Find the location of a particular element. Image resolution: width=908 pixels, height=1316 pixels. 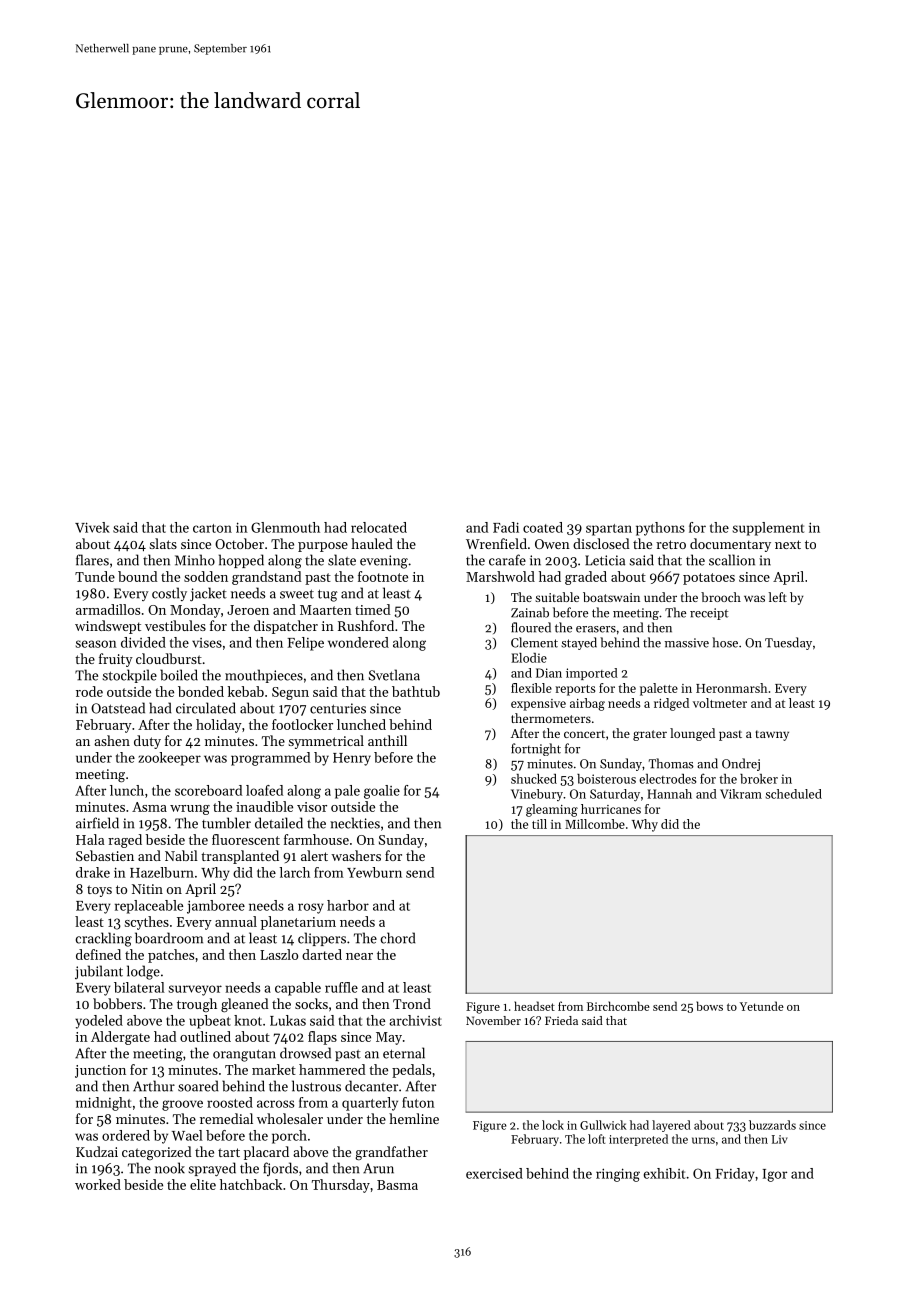

flares is located at coordinates (92, 560).
